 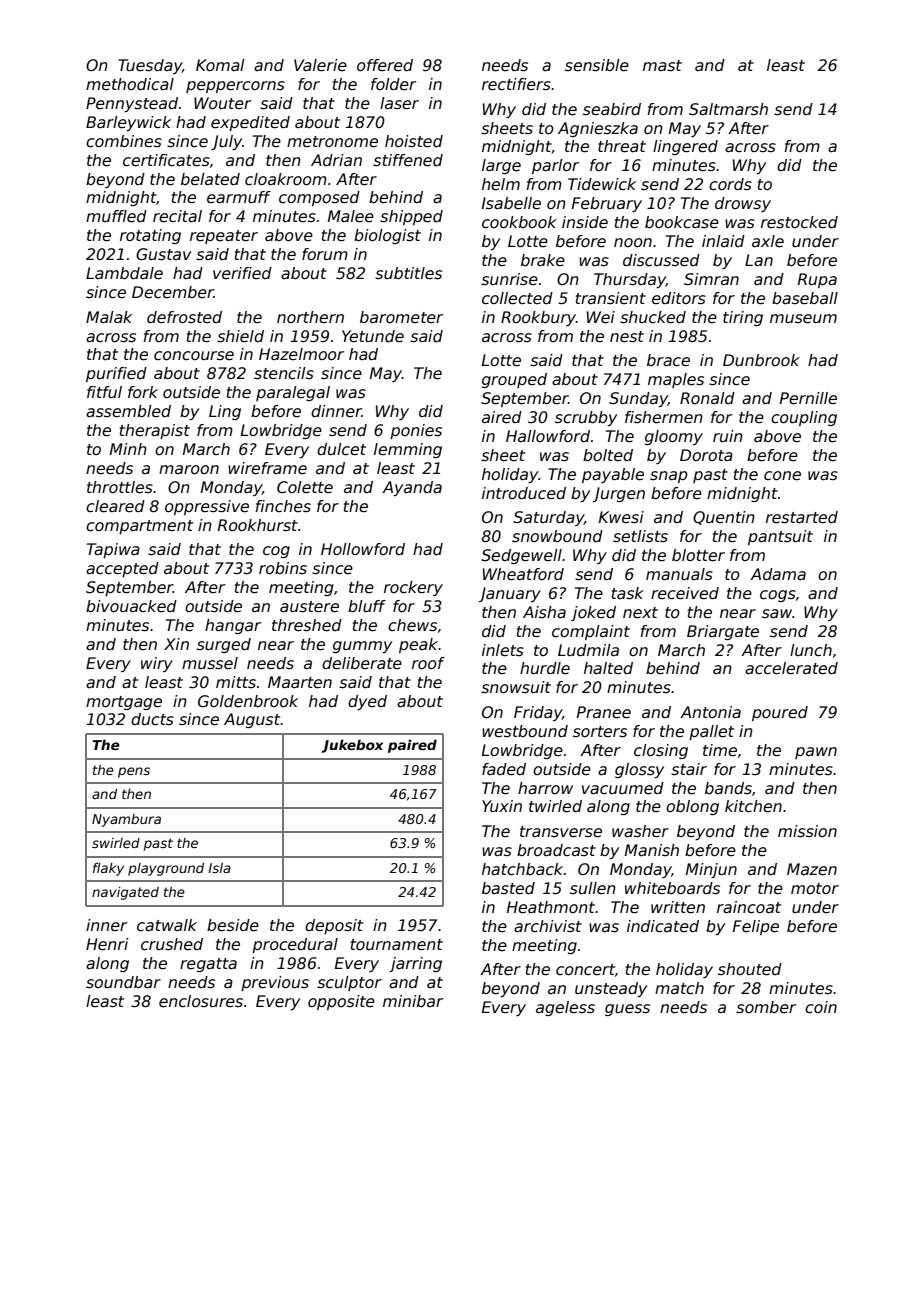 What do you see at coordinates (588, 650) in the screenshot?
I see `Ludmila` at bounding box center [588, 650].
